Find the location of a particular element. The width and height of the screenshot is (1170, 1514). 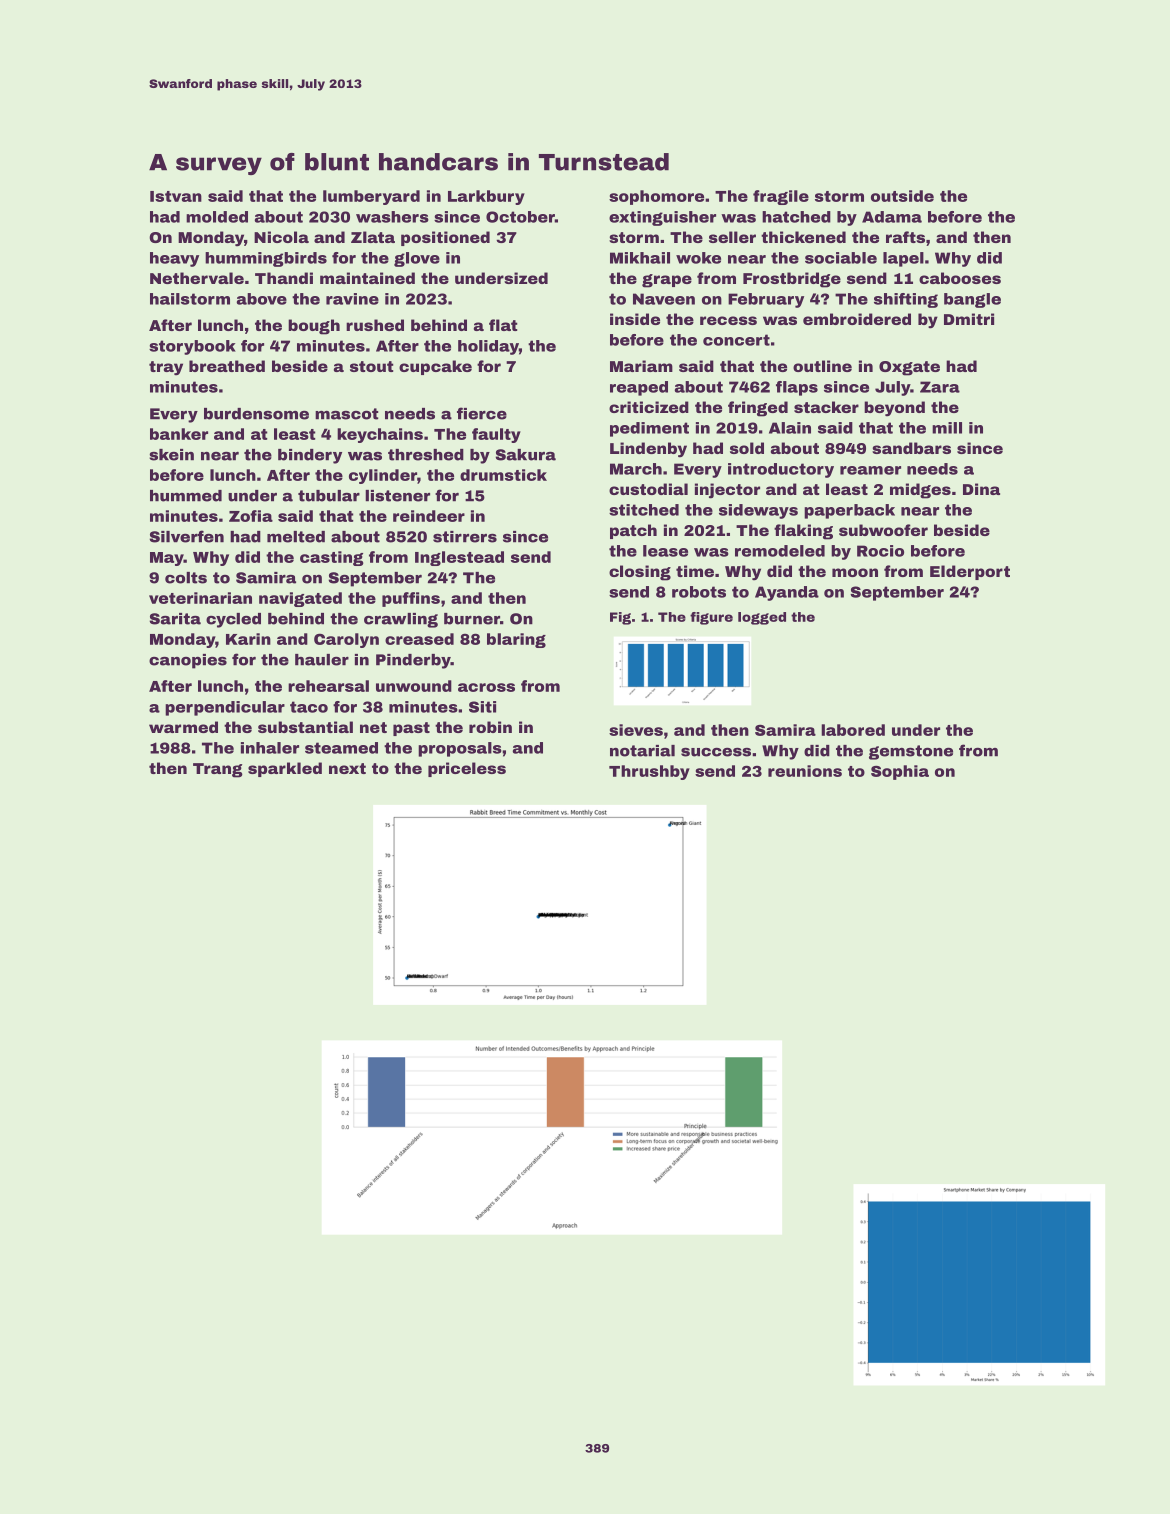

Sophia is located at coordinates (900, 772).
